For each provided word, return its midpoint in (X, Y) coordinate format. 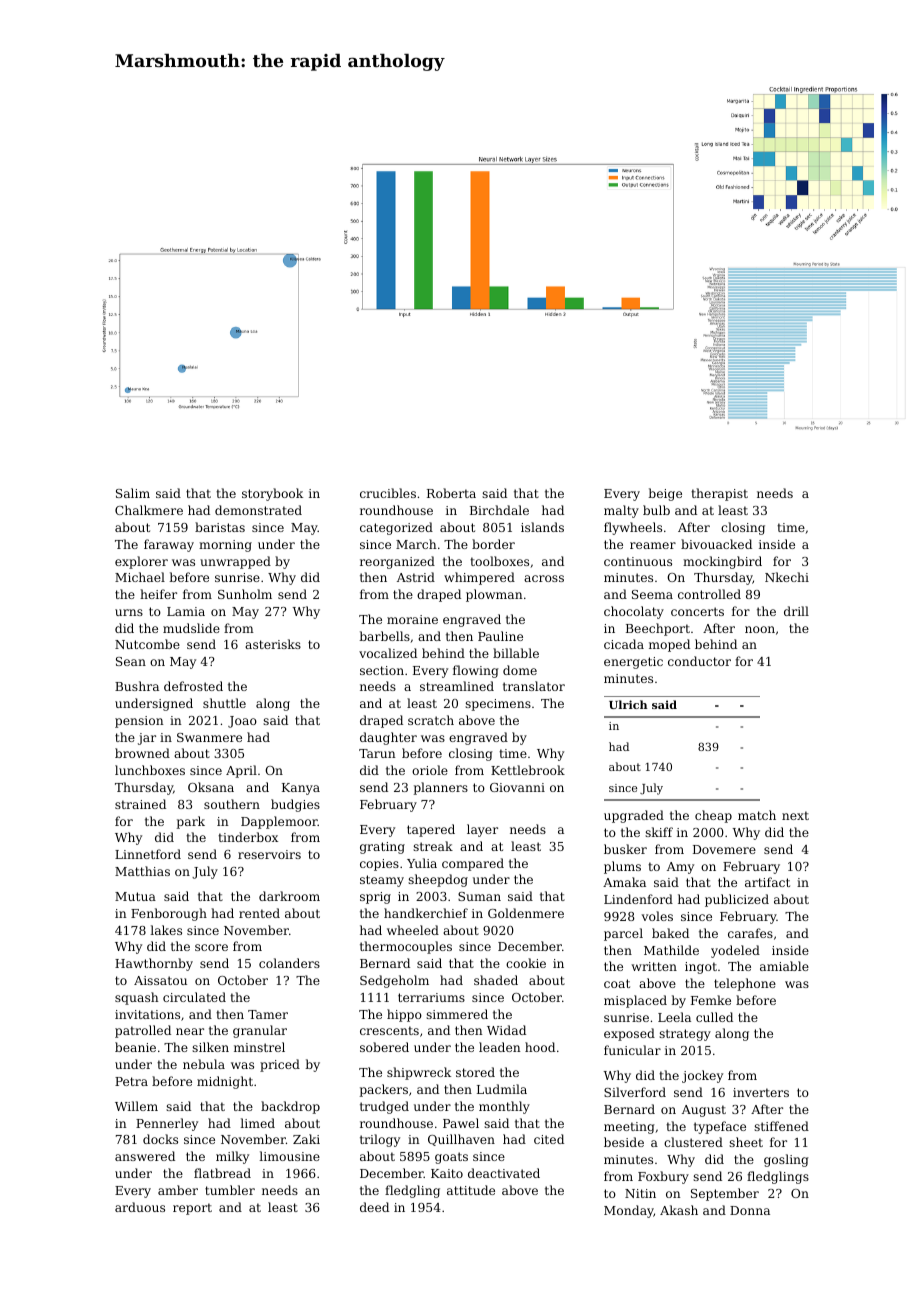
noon (760, 629)
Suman (479, 896)
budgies (295, 805)
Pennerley (167, 1124)
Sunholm (245, 594)
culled (714, 1017)
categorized (396, 528)
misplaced (635, 1001)
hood (540, 1047)
